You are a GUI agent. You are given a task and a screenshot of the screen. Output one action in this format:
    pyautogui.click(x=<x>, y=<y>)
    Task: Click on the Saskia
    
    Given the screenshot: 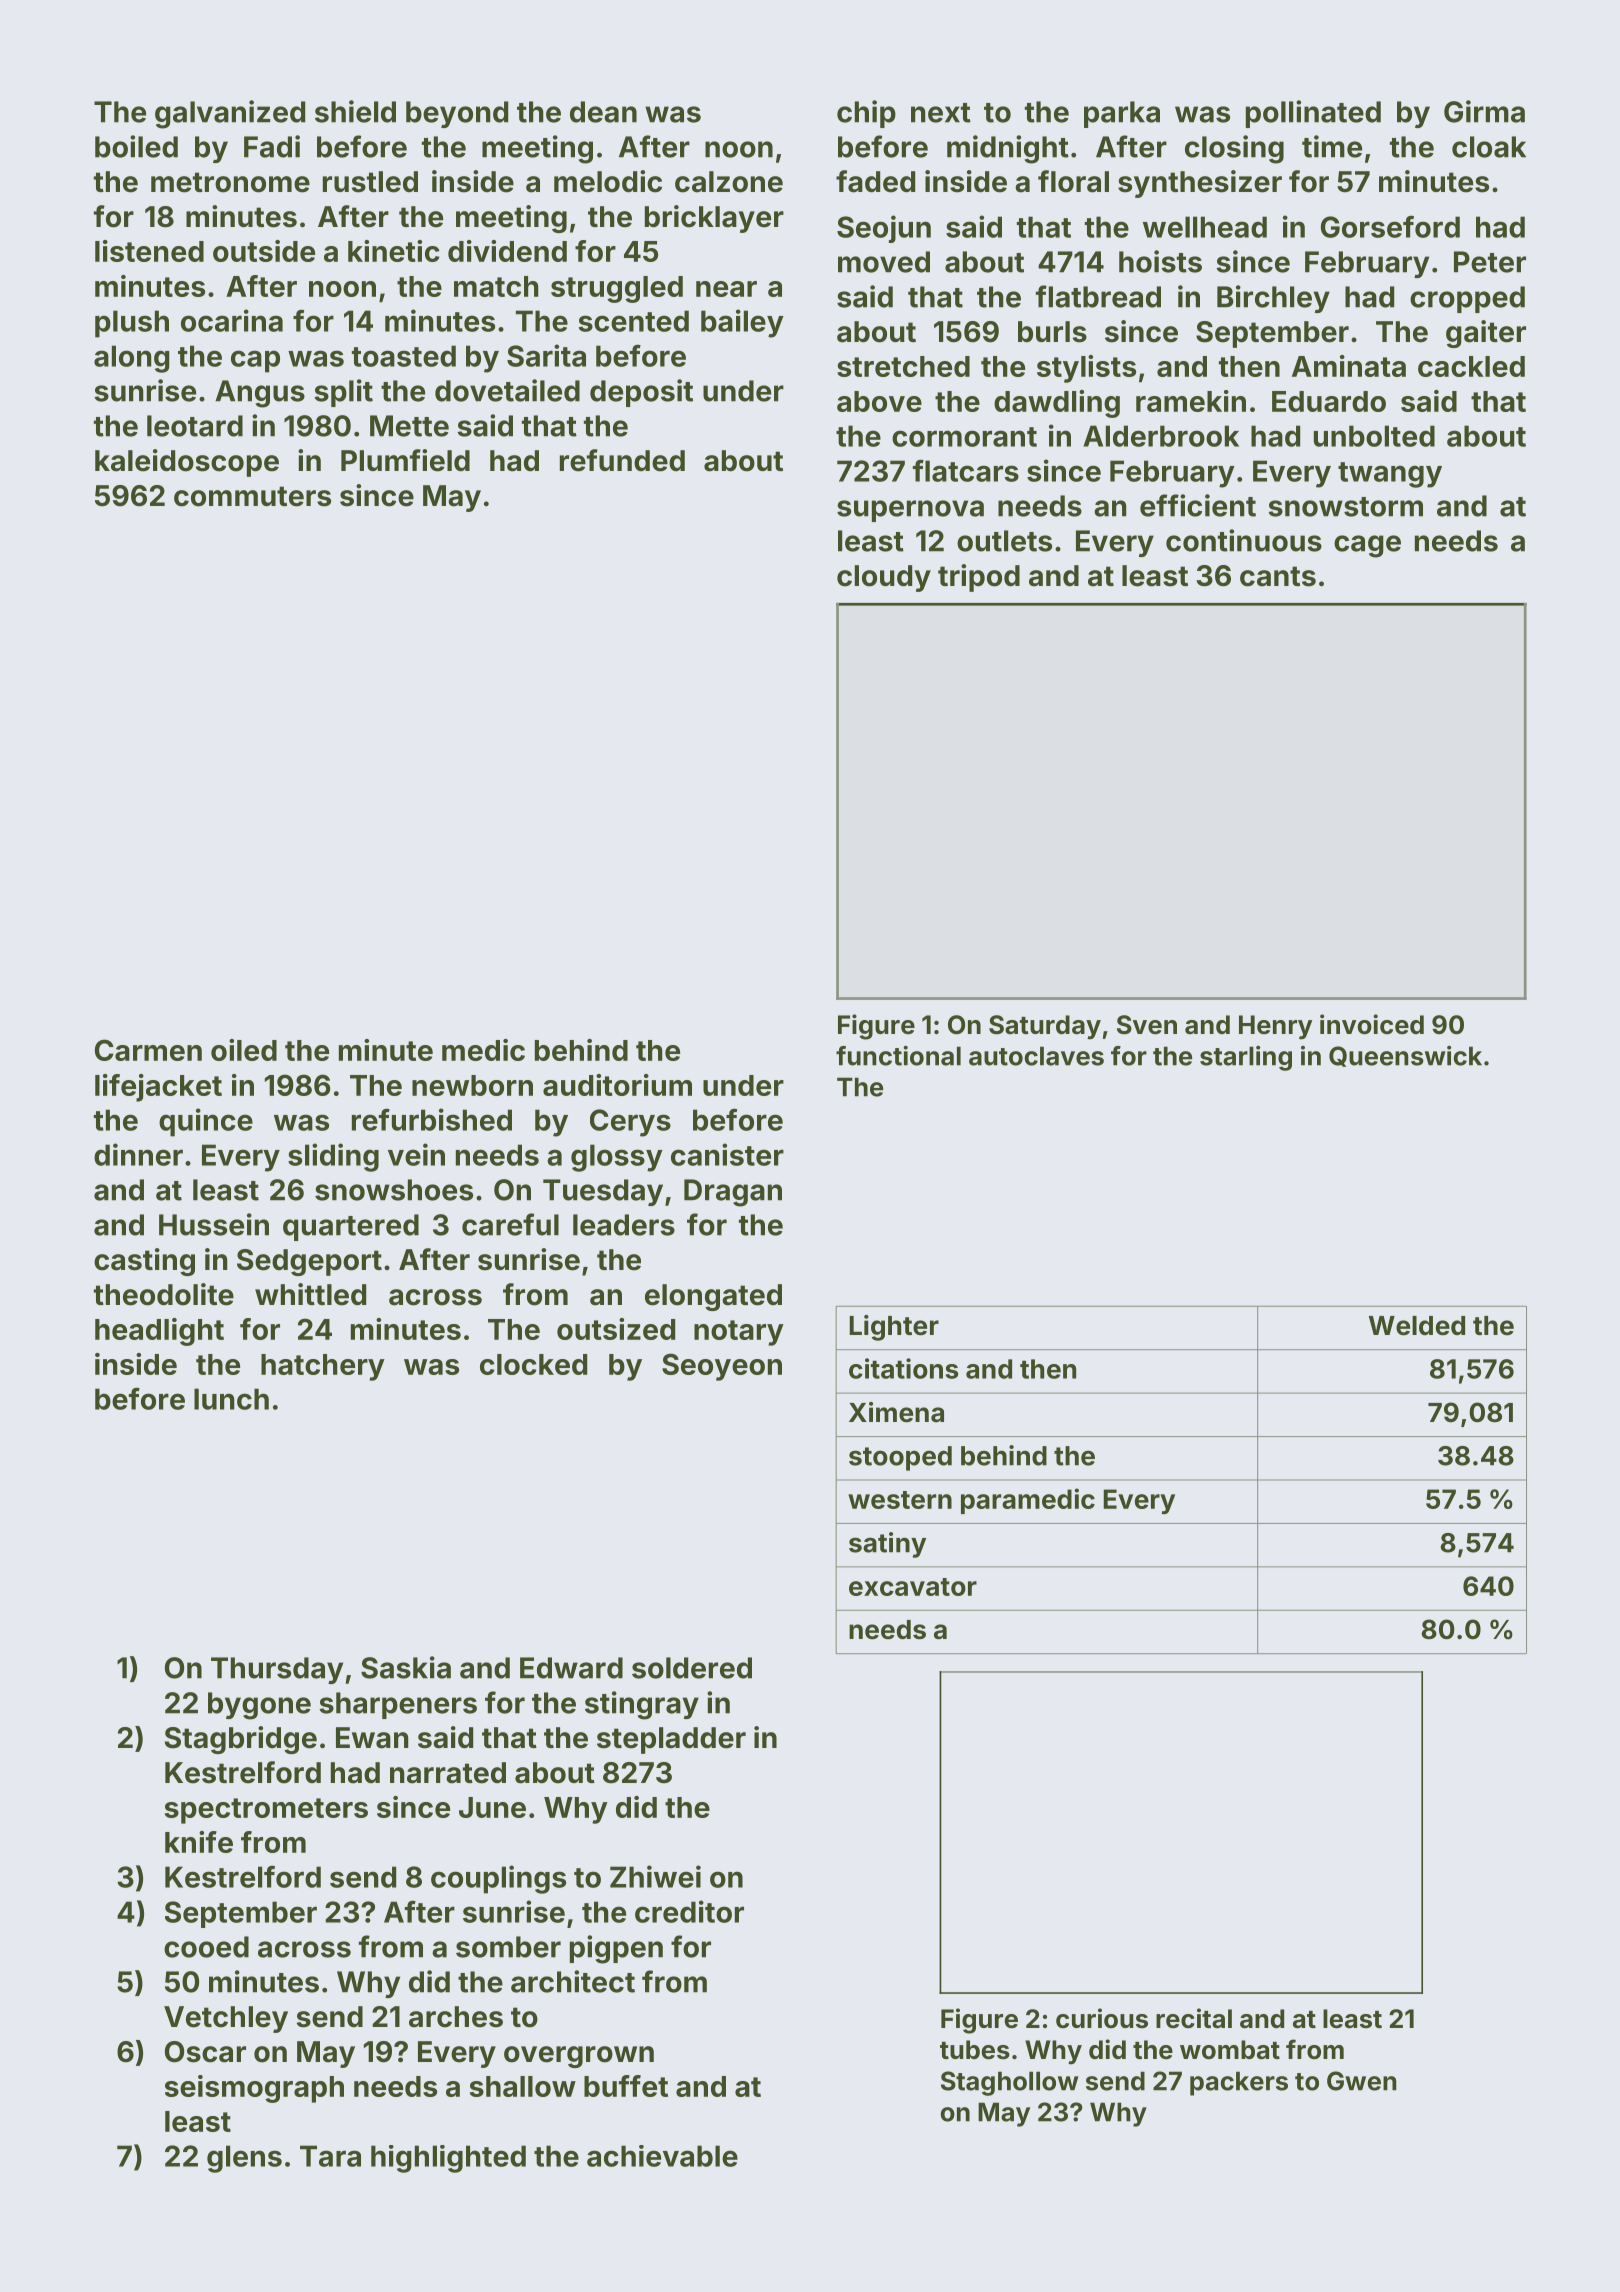 What is the action you would take?
    pyautogui.click(x=406, y=1667)
